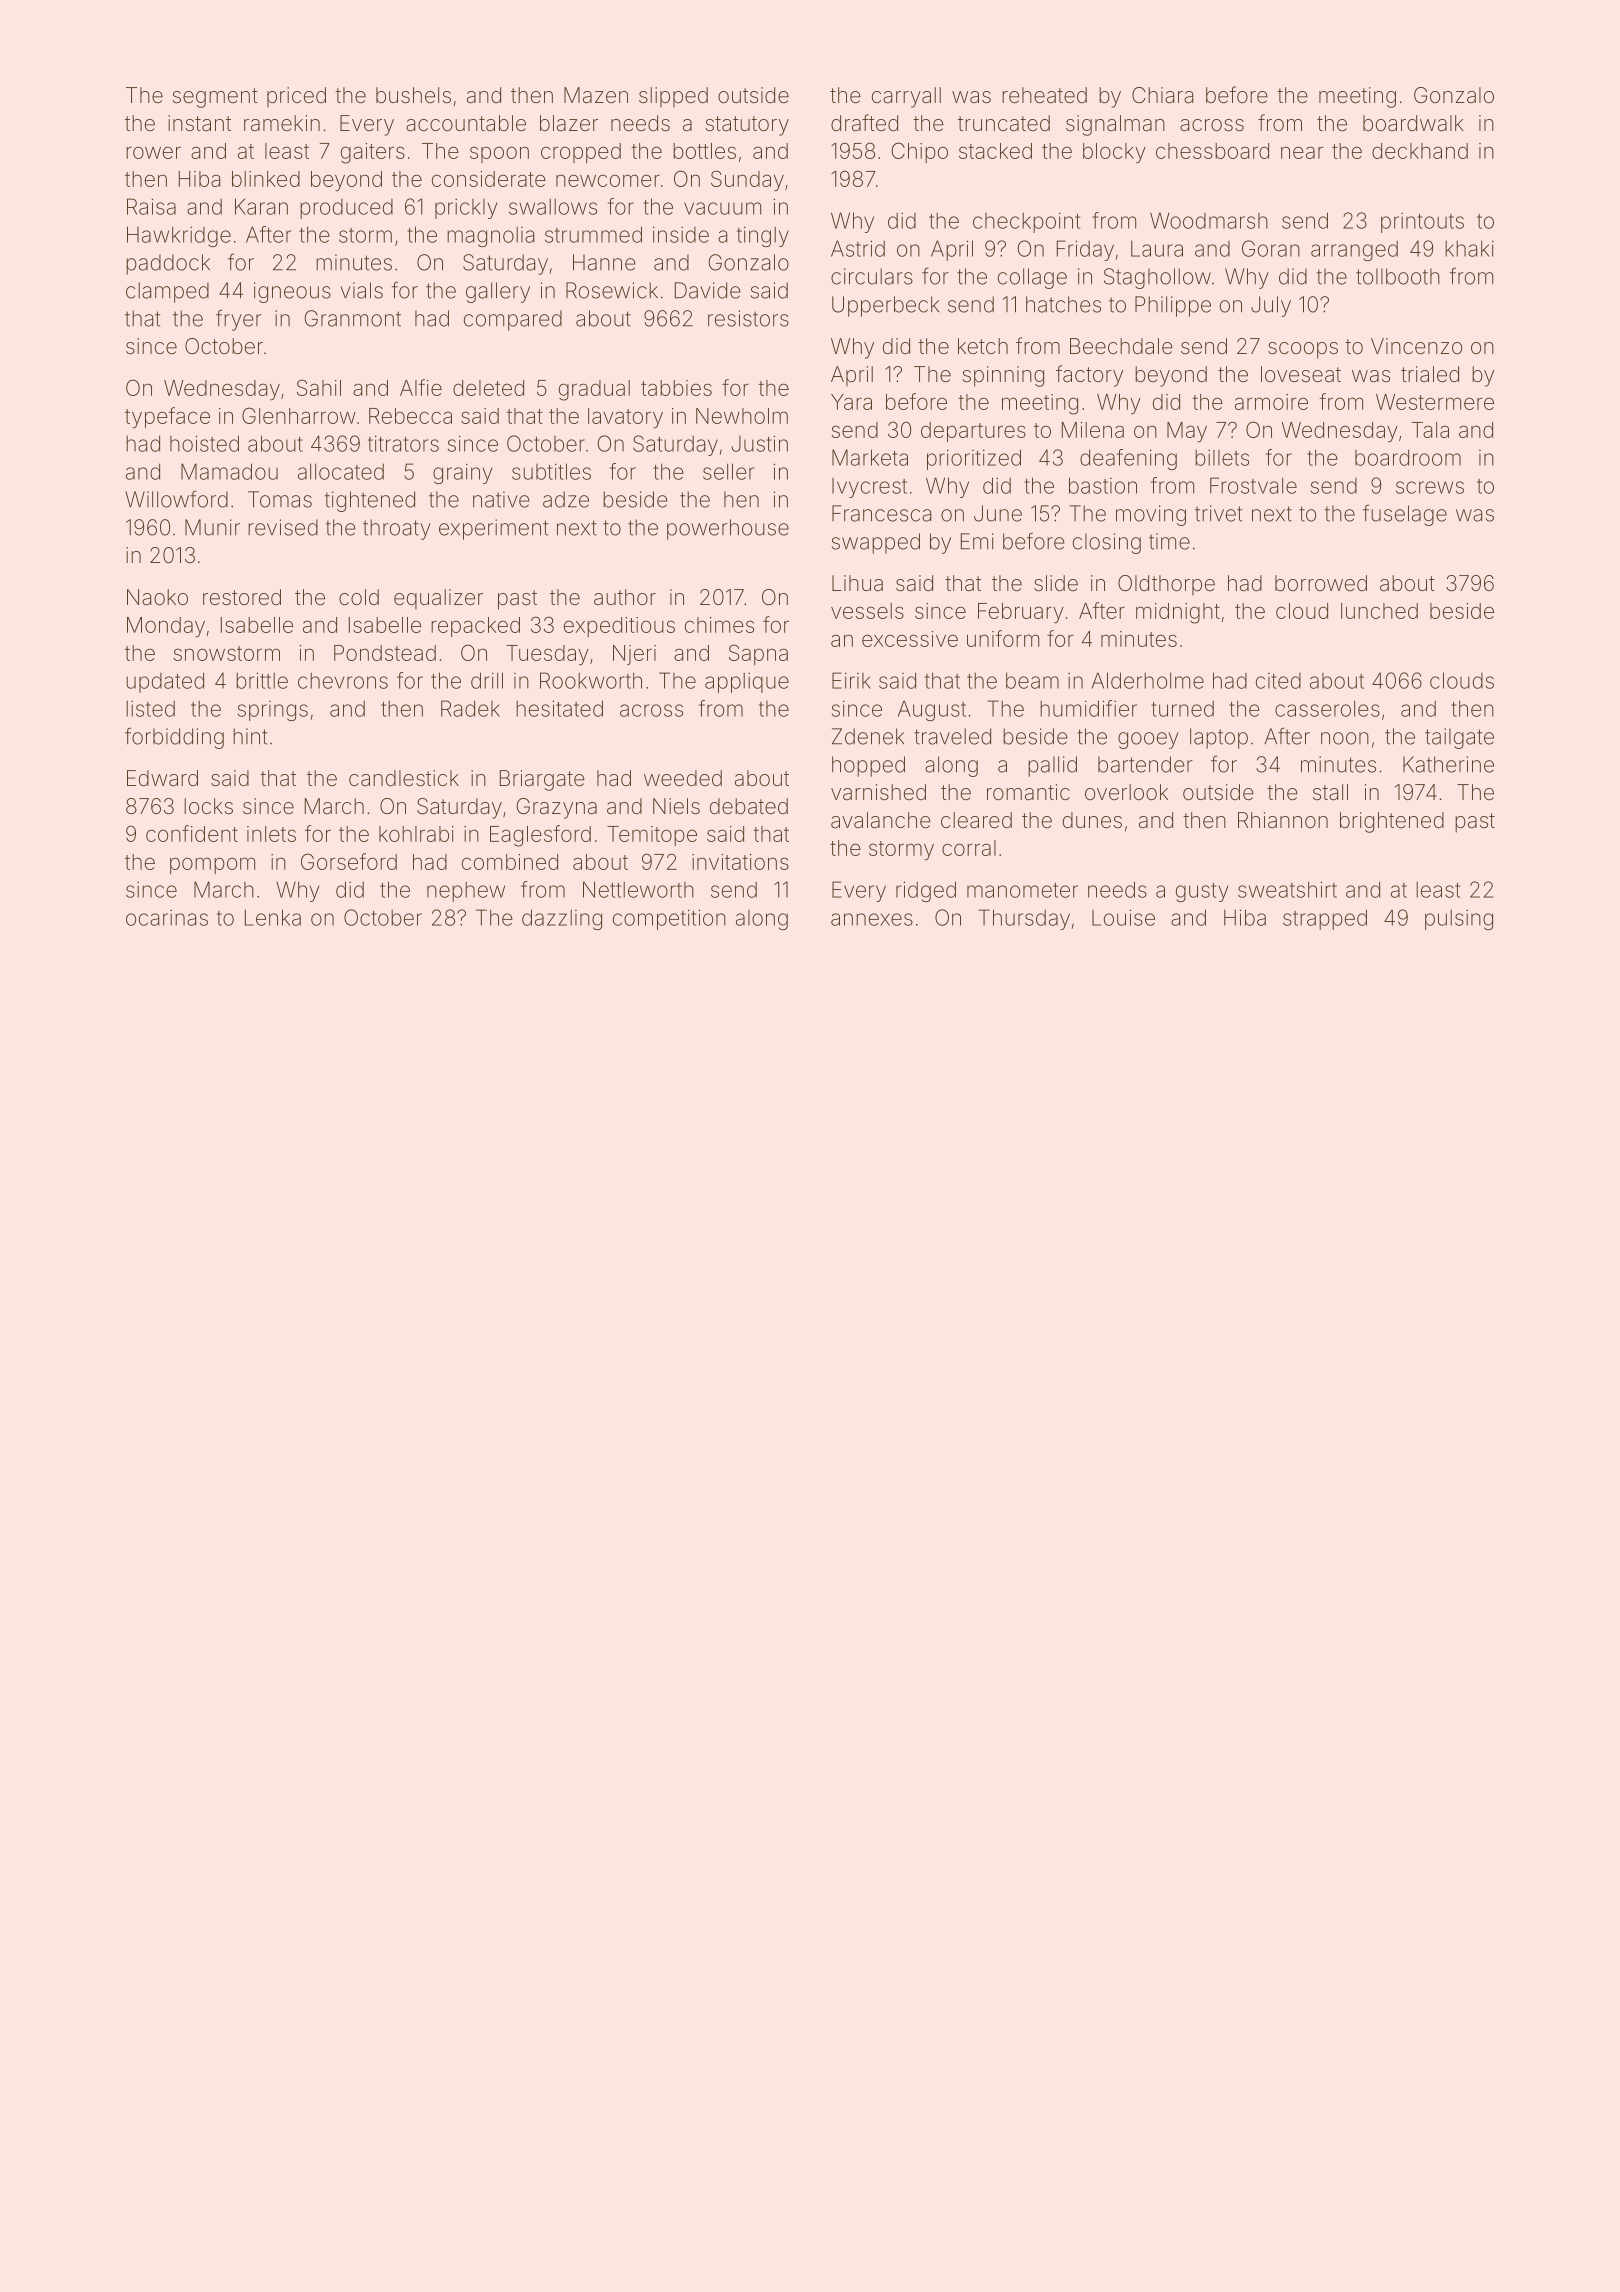 The width and height of the page is (1620, 2292). Describe the element at coordinates (625, 597) in the page. I see `author` at that location.
